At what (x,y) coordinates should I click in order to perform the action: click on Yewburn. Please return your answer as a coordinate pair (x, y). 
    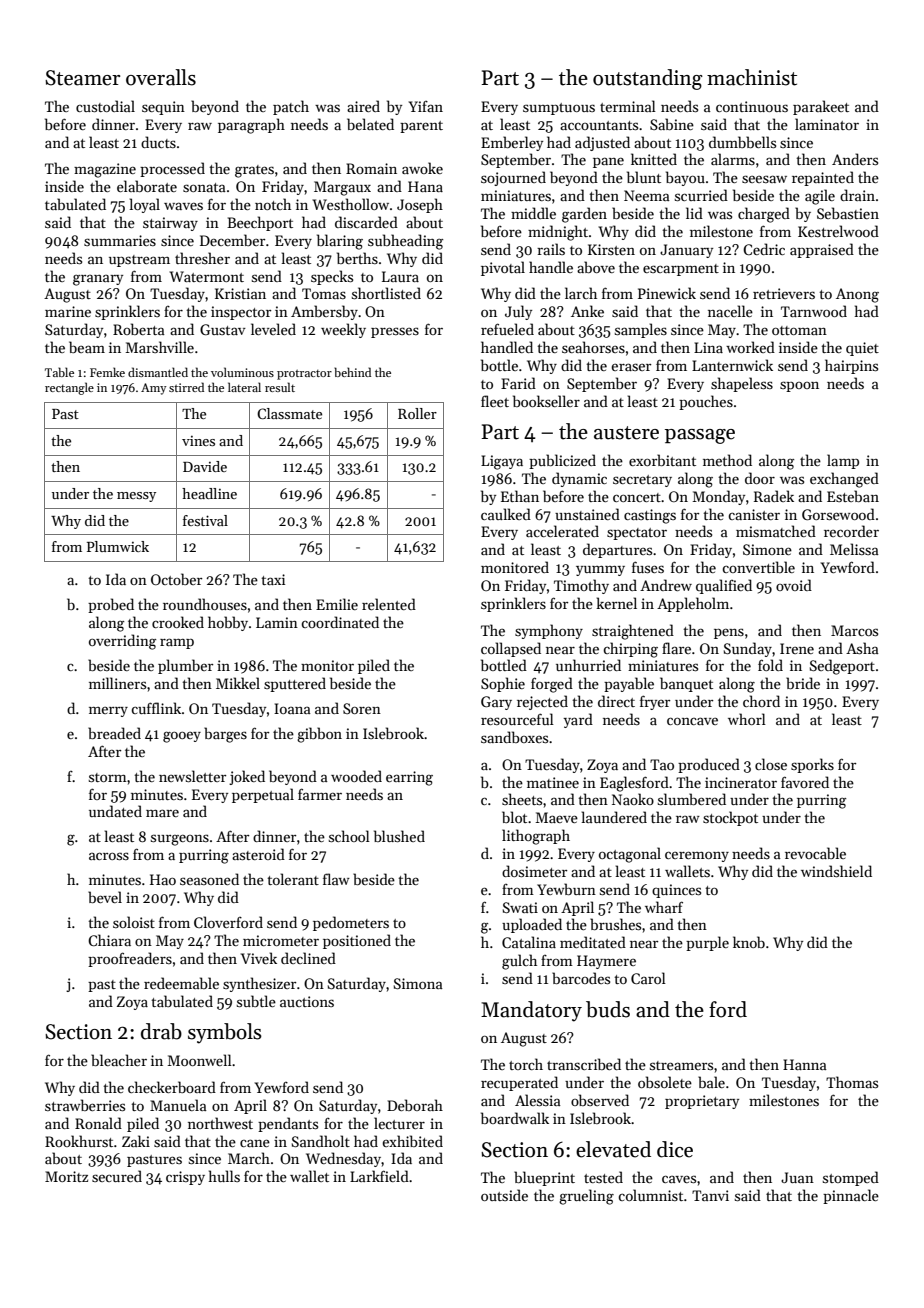
    Looking at the image, I should click on (566, 889).
